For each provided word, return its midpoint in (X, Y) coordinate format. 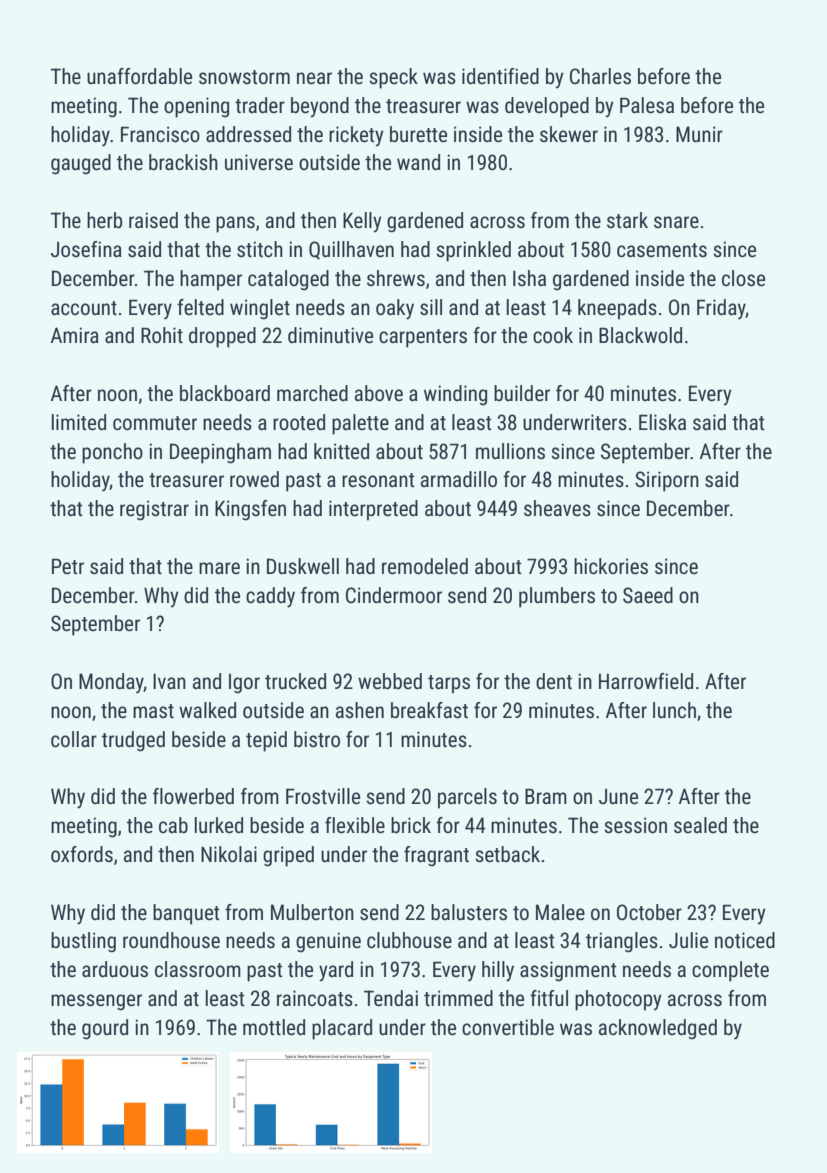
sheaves (557, 508)
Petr (68, 566)
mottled (274, 1027)
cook (553, 335)
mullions (510, 451)
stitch (260, 249)
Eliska (662, 422)
